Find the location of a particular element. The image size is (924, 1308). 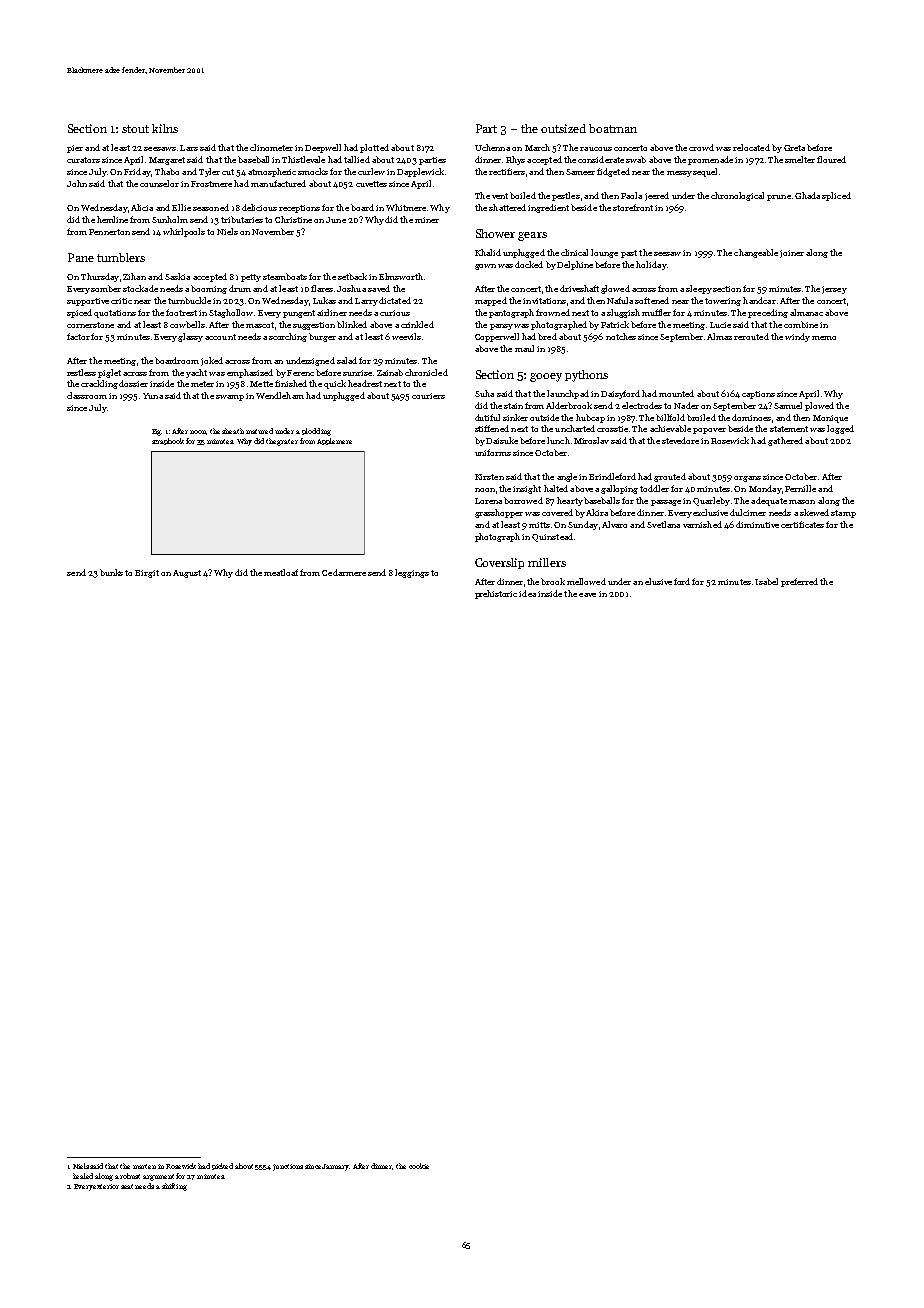

picked is located at coordinates (222, 1166).
